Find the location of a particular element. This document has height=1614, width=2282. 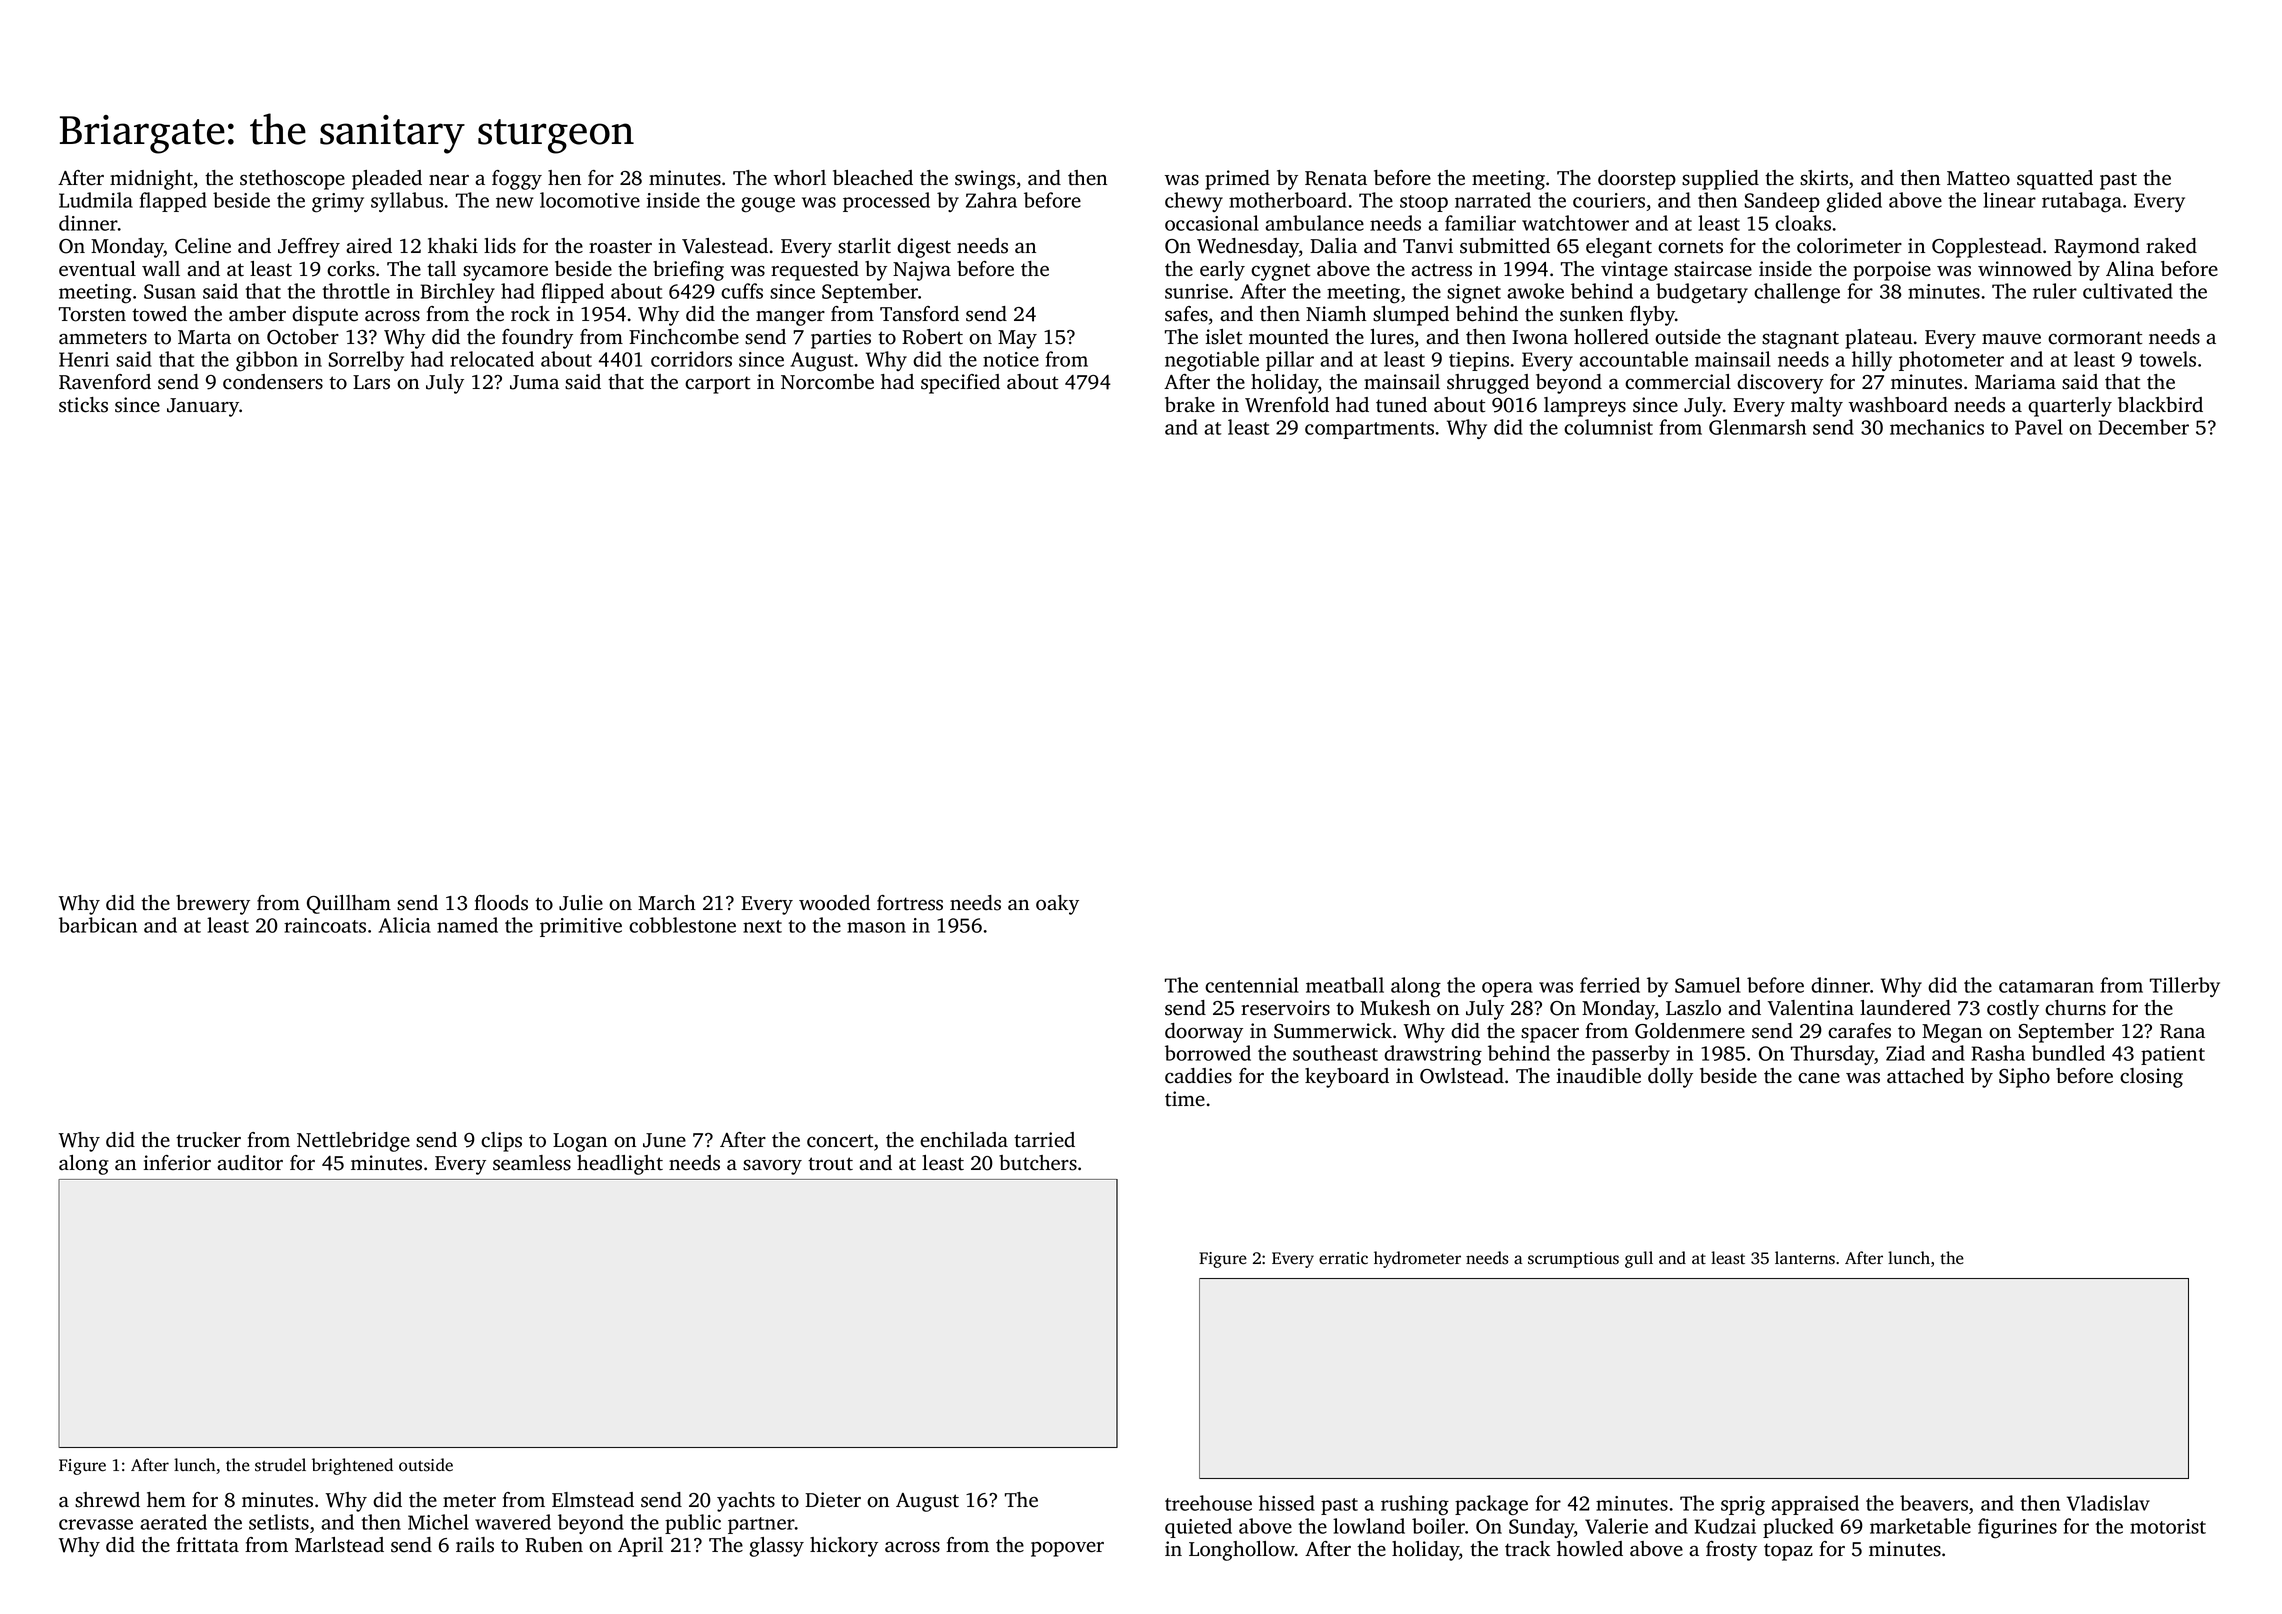

midnight is located at coordinates (151, 180).
